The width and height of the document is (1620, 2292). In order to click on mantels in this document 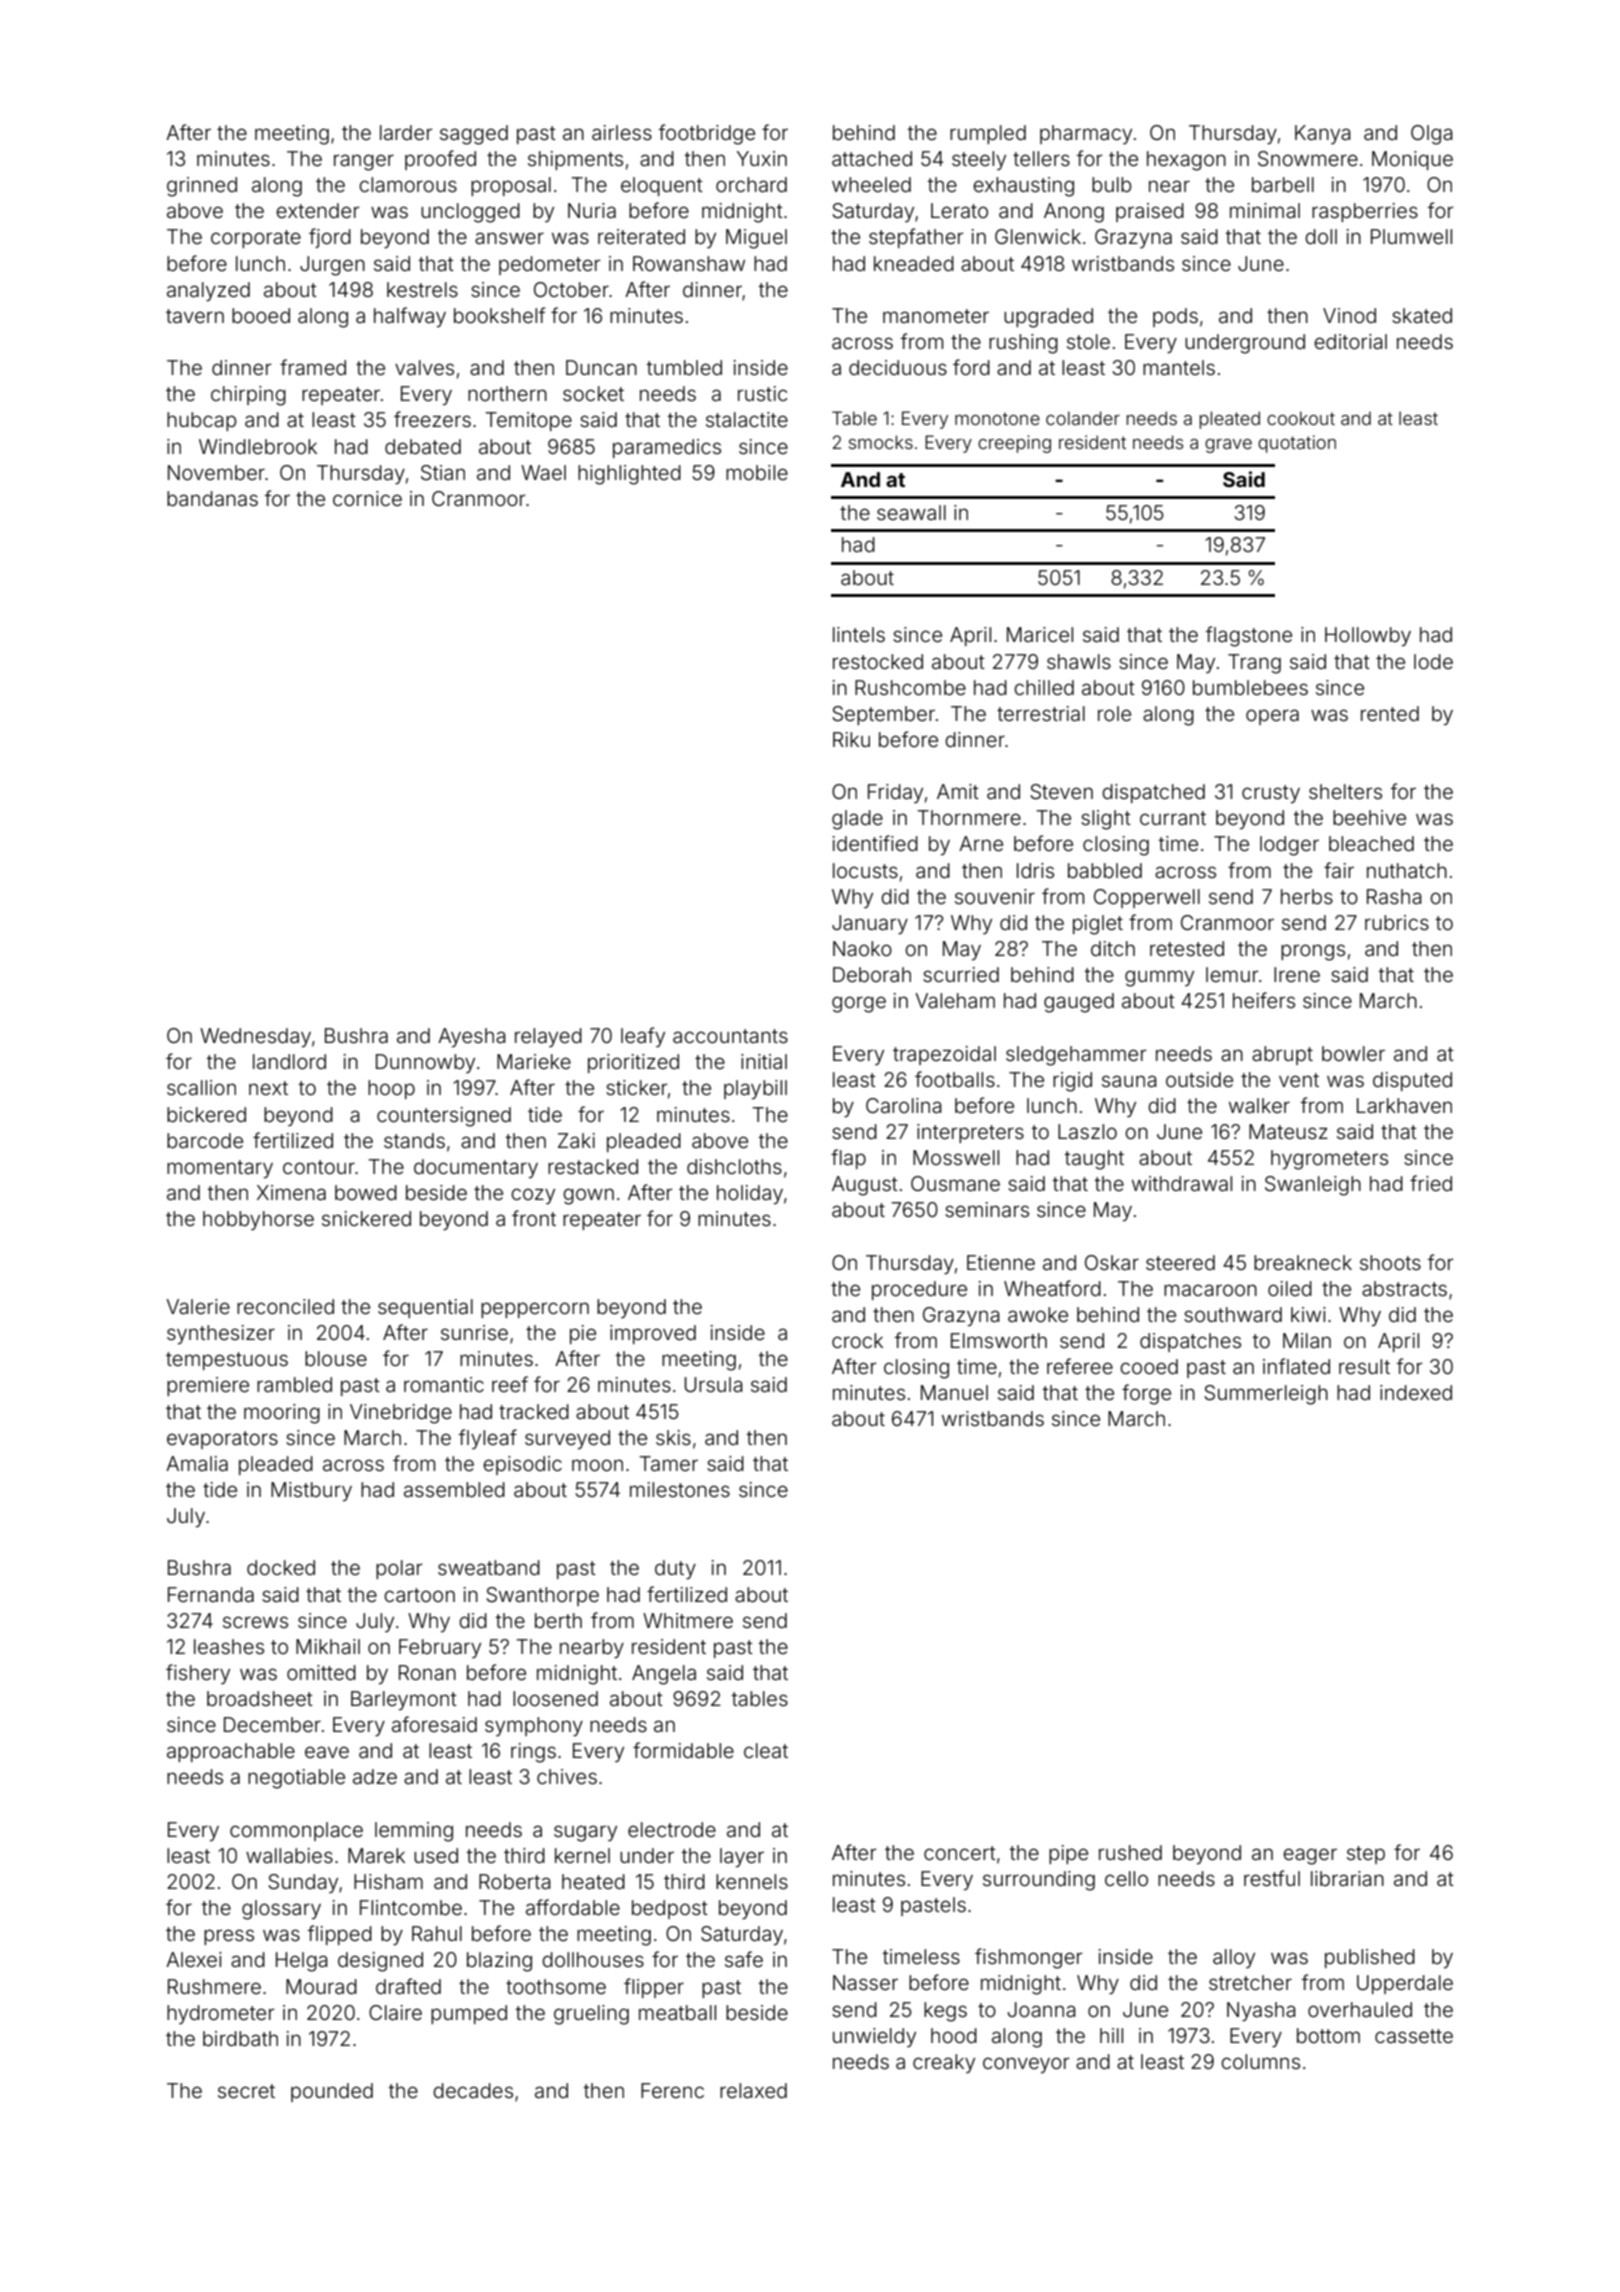, I will do `click(1179, 367)`.
